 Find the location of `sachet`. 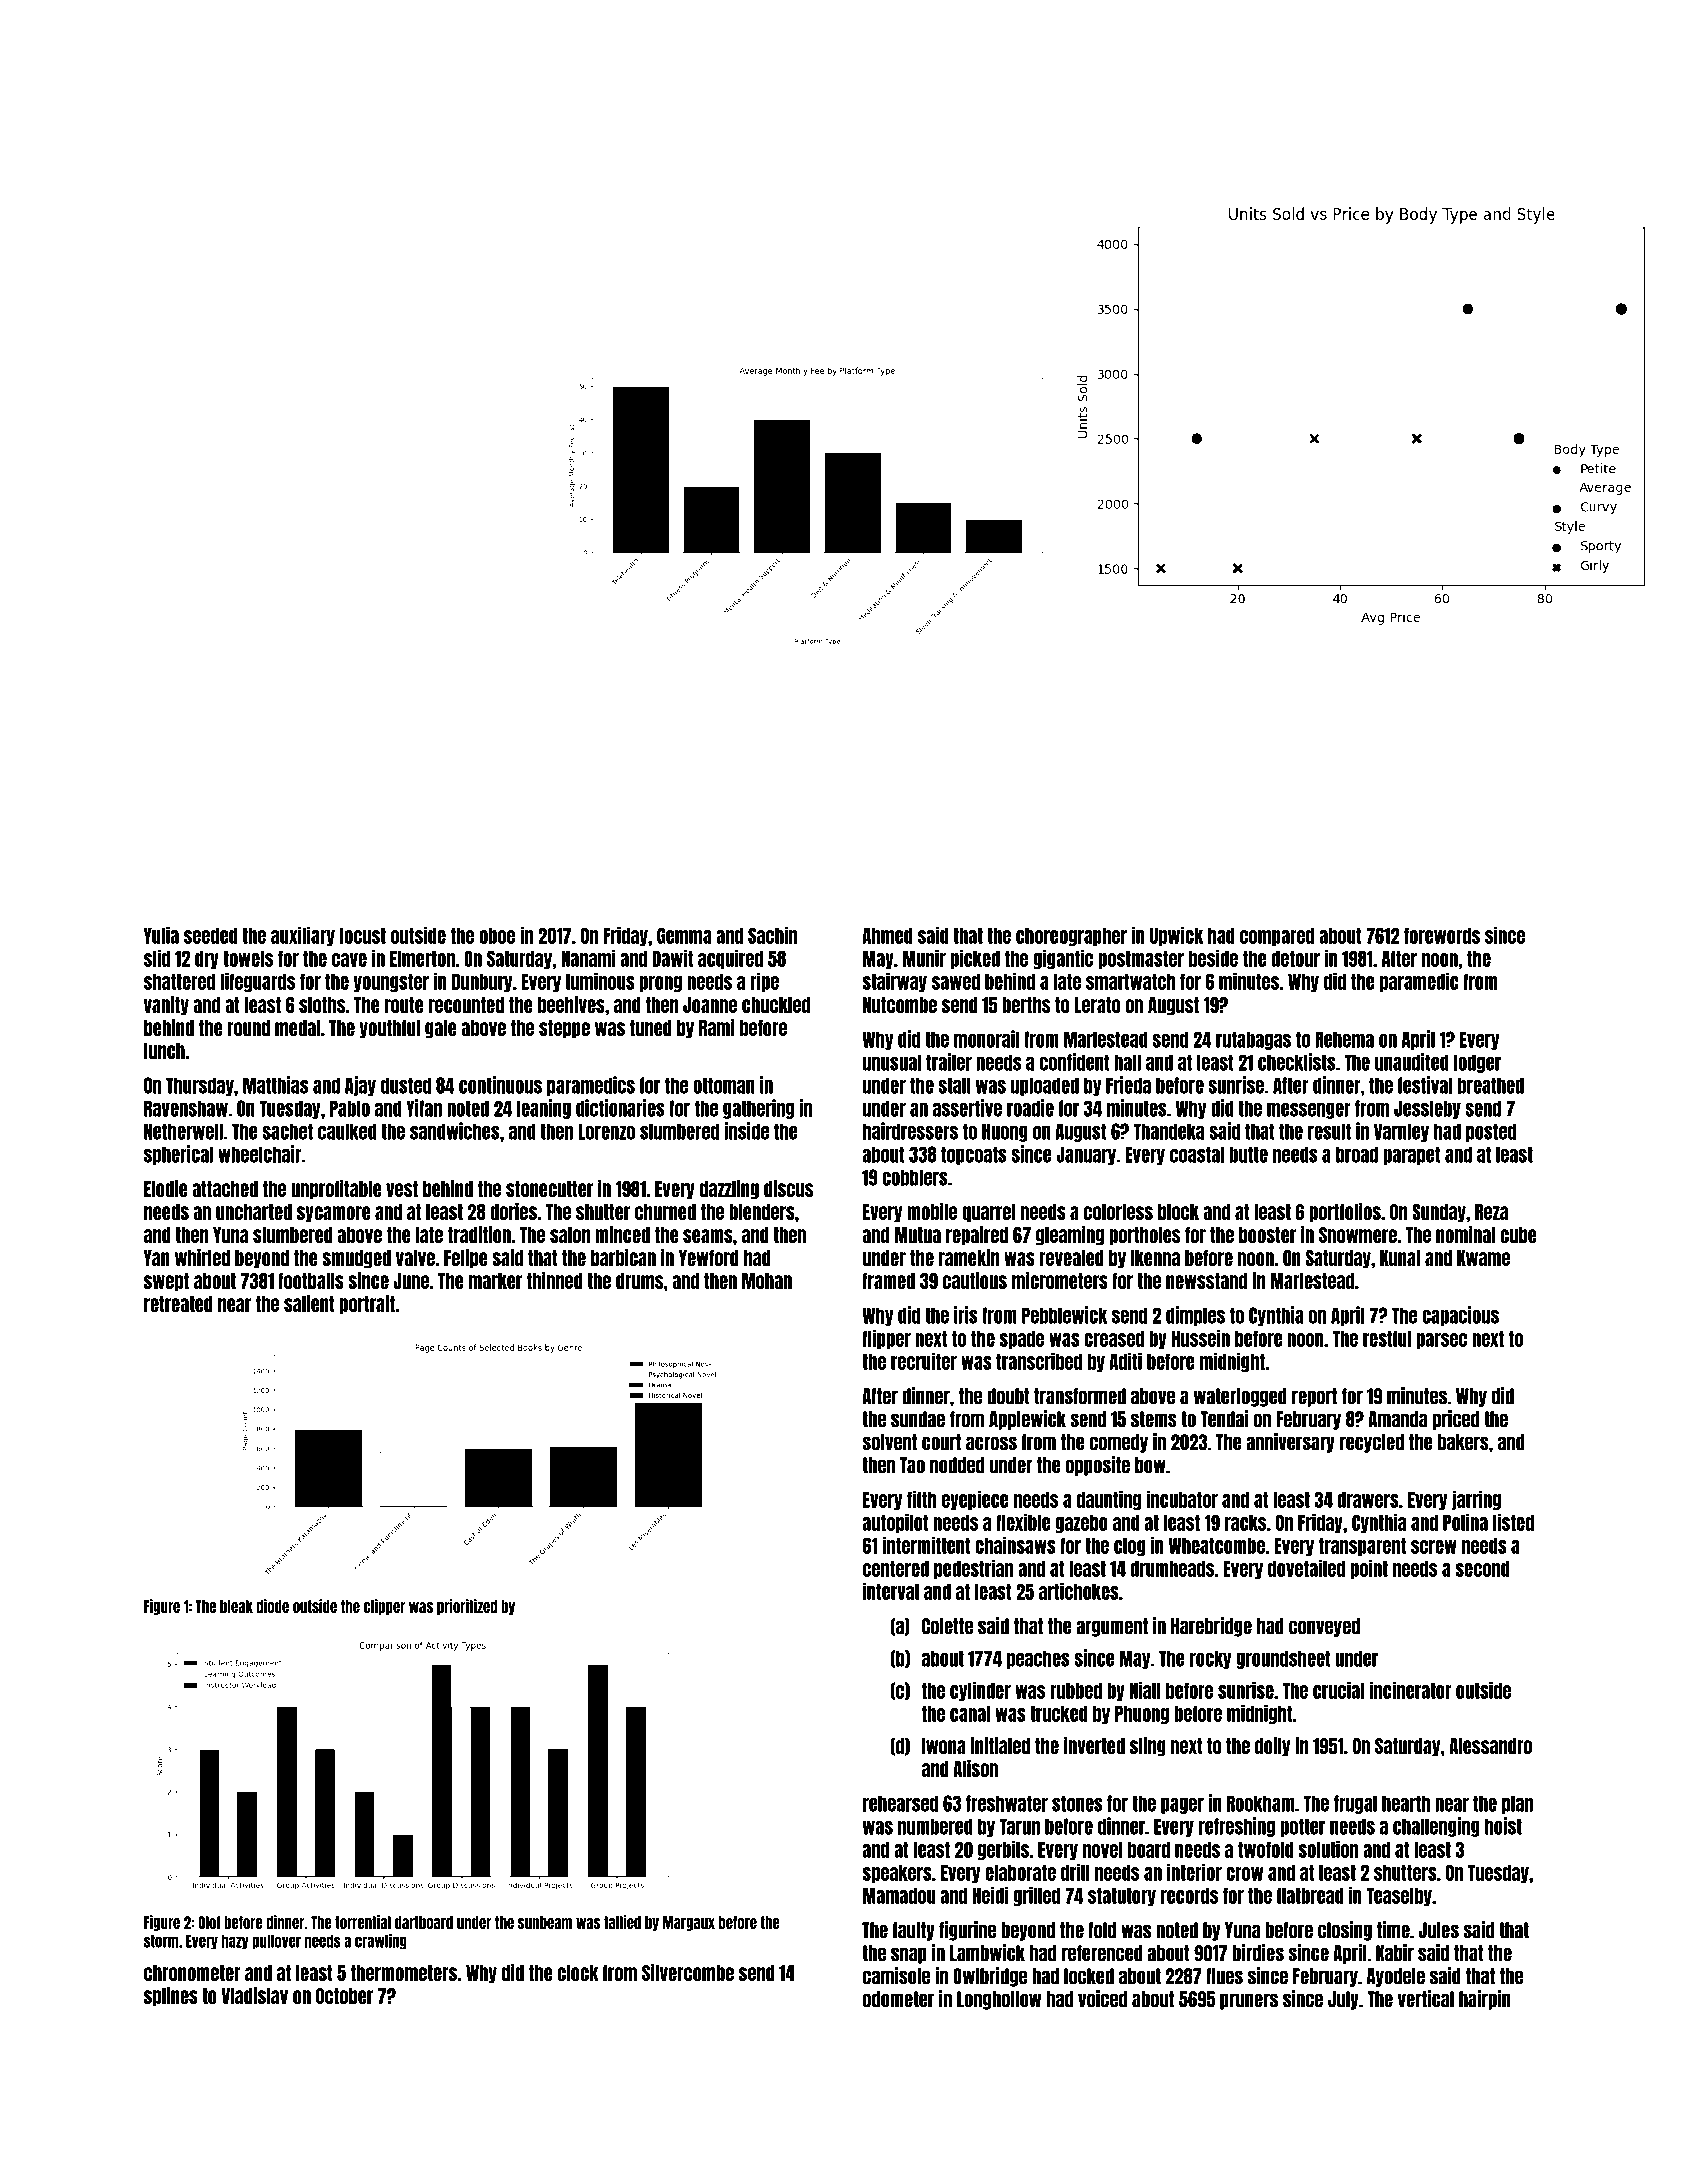

sachet is located at coordinates (287, 1131).
